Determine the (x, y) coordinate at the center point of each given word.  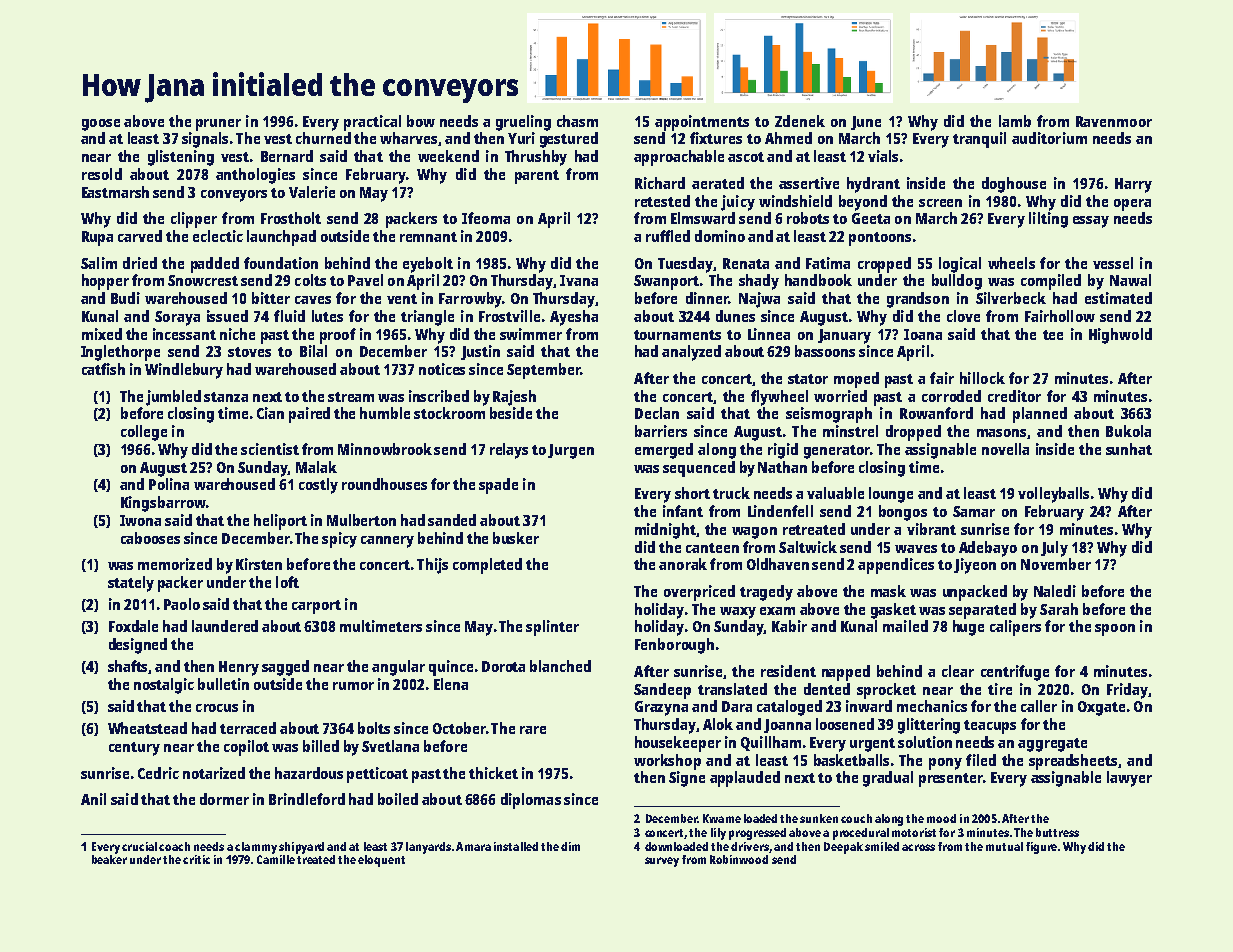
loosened (845, 724)
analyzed (691, 353)
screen (940, 203)
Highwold (1120, 336)
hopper (105, 282)
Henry (239, 668)
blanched (560, 666)
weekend (448, 156)
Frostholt (291, 218)
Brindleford (307, 799)
